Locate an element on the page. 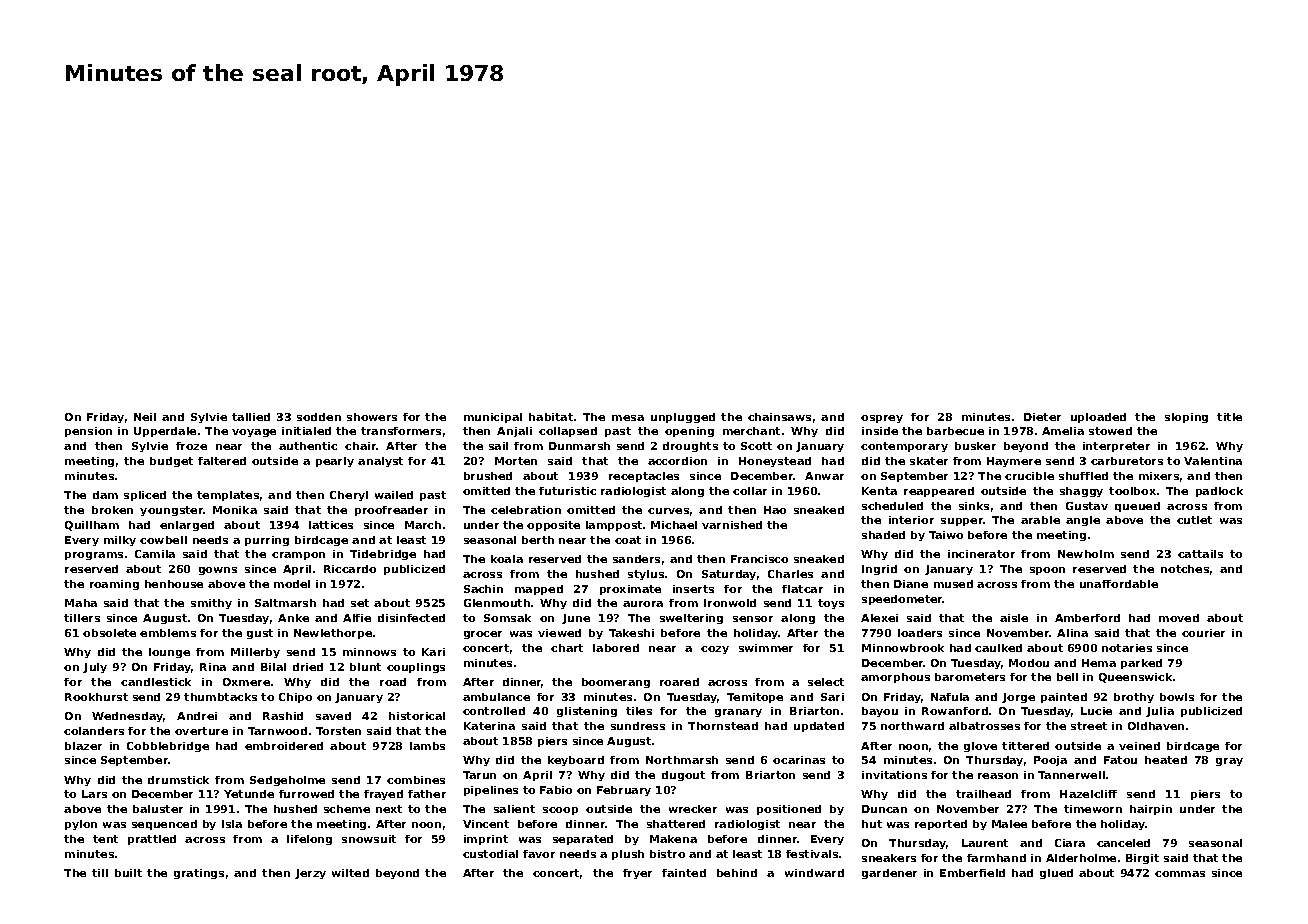 The width and height of the page is (1308, 924). select is located at coordinates (826, 682).
